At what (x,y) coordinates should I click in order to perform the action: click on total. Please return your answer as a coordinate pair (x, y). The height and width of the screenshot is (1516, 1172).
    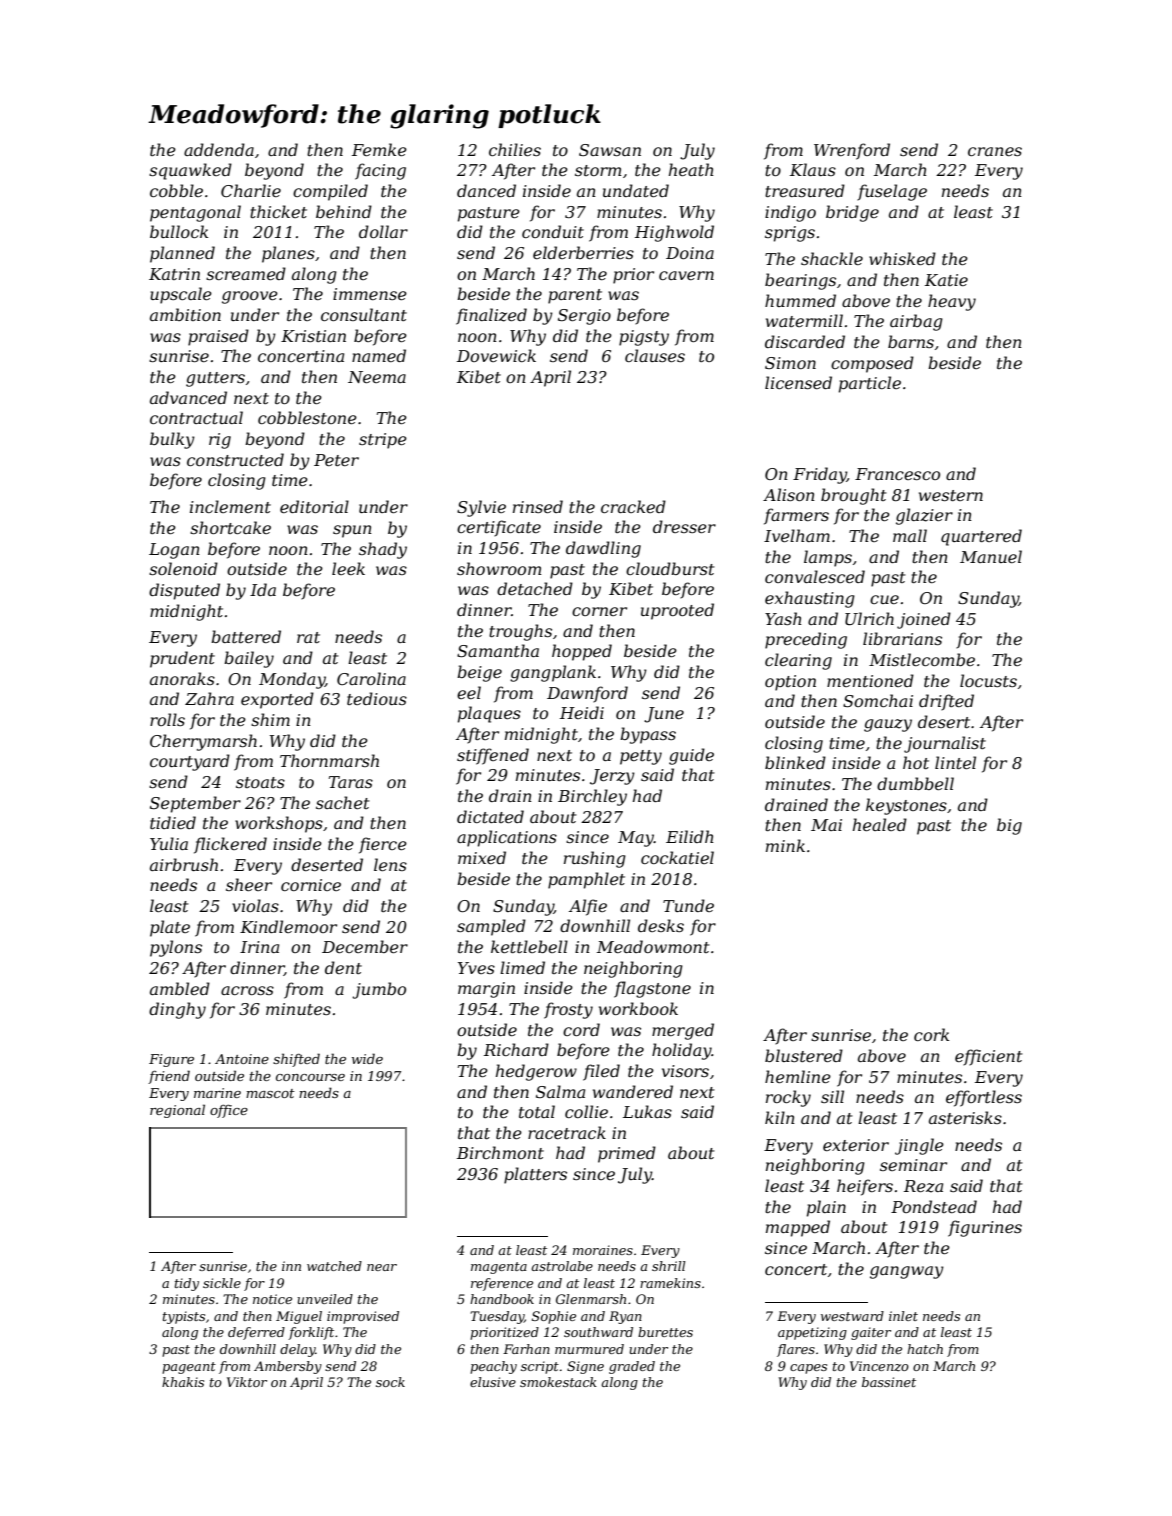
    Looking at the image, I should click on (537, 1111).
